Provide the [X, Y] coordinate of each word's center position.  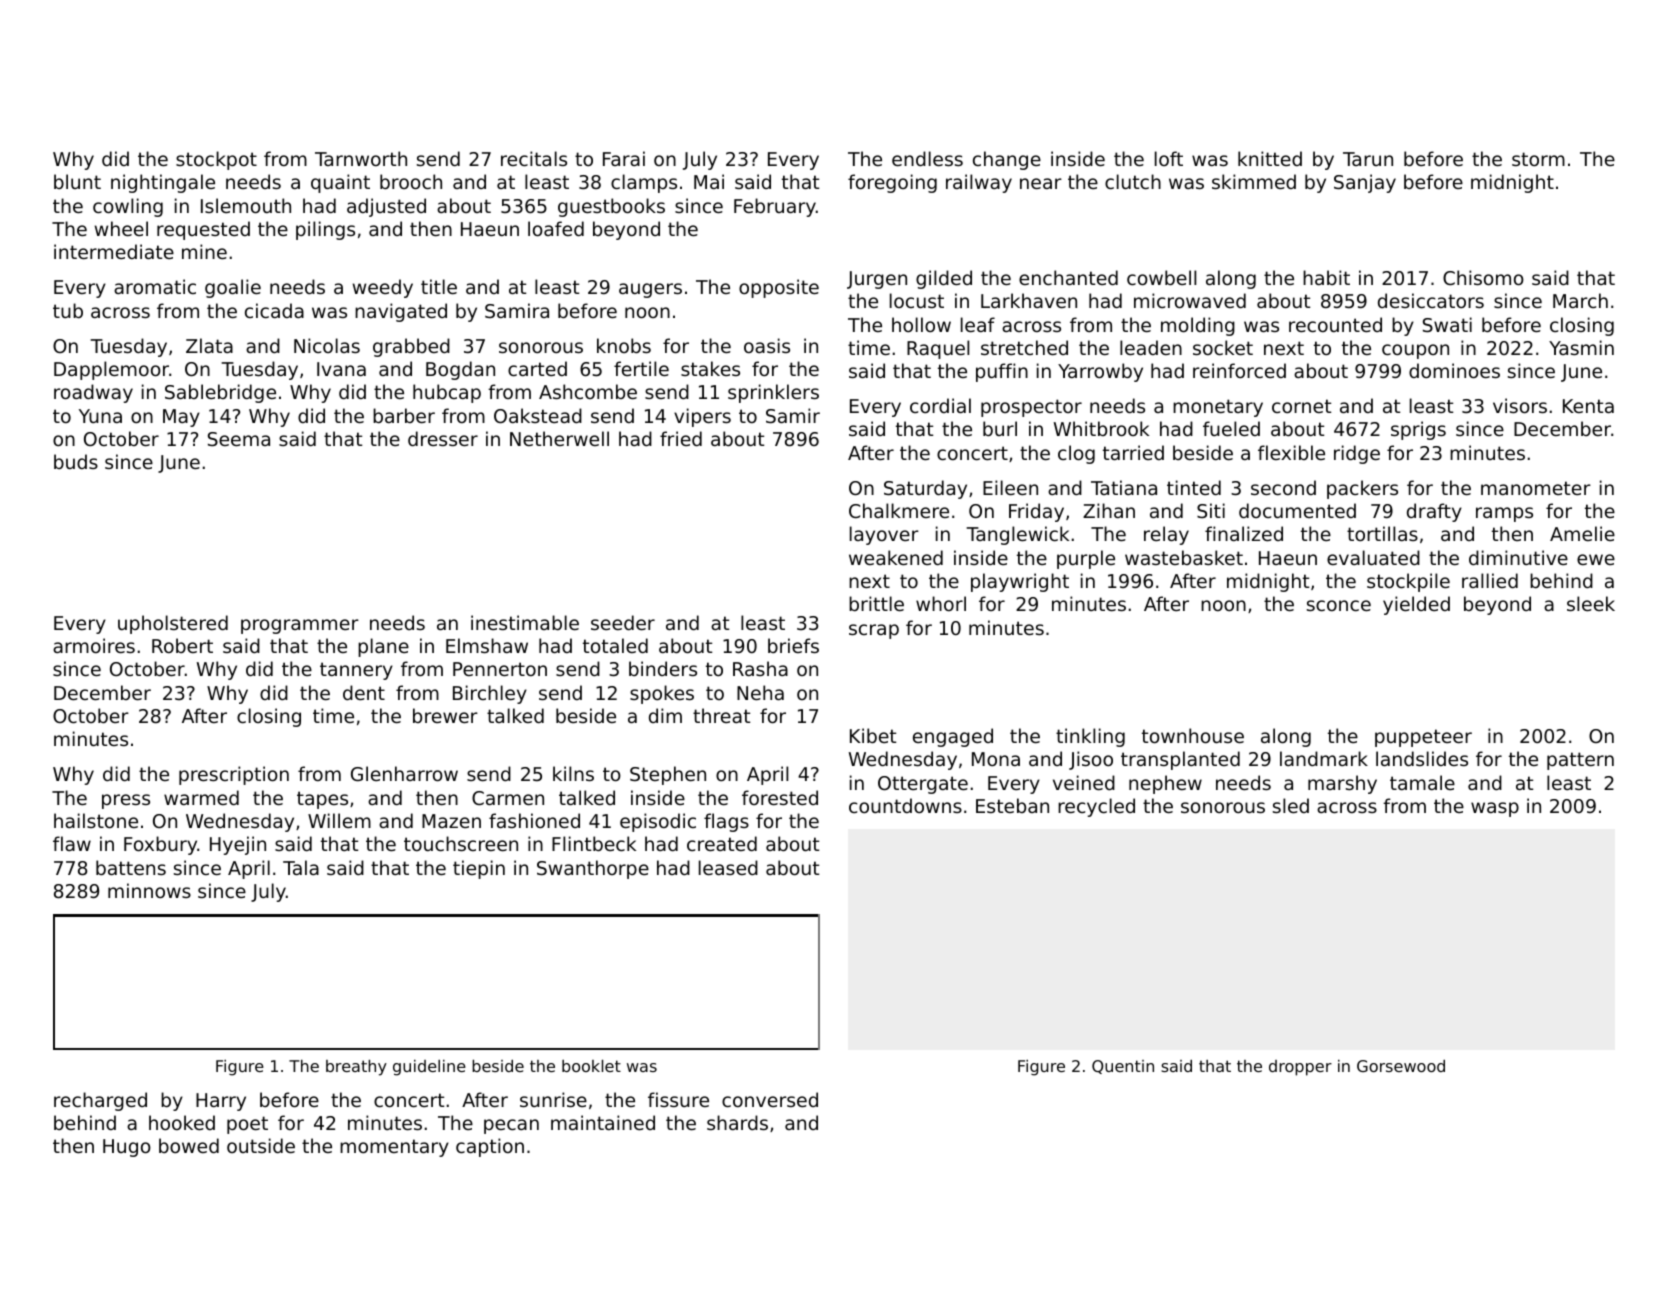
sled [1291, 805]
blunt [77, 181]
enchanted [1068, 277]
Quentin [1123, 1067]
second [1283, 487]
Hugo [127, 1148]
